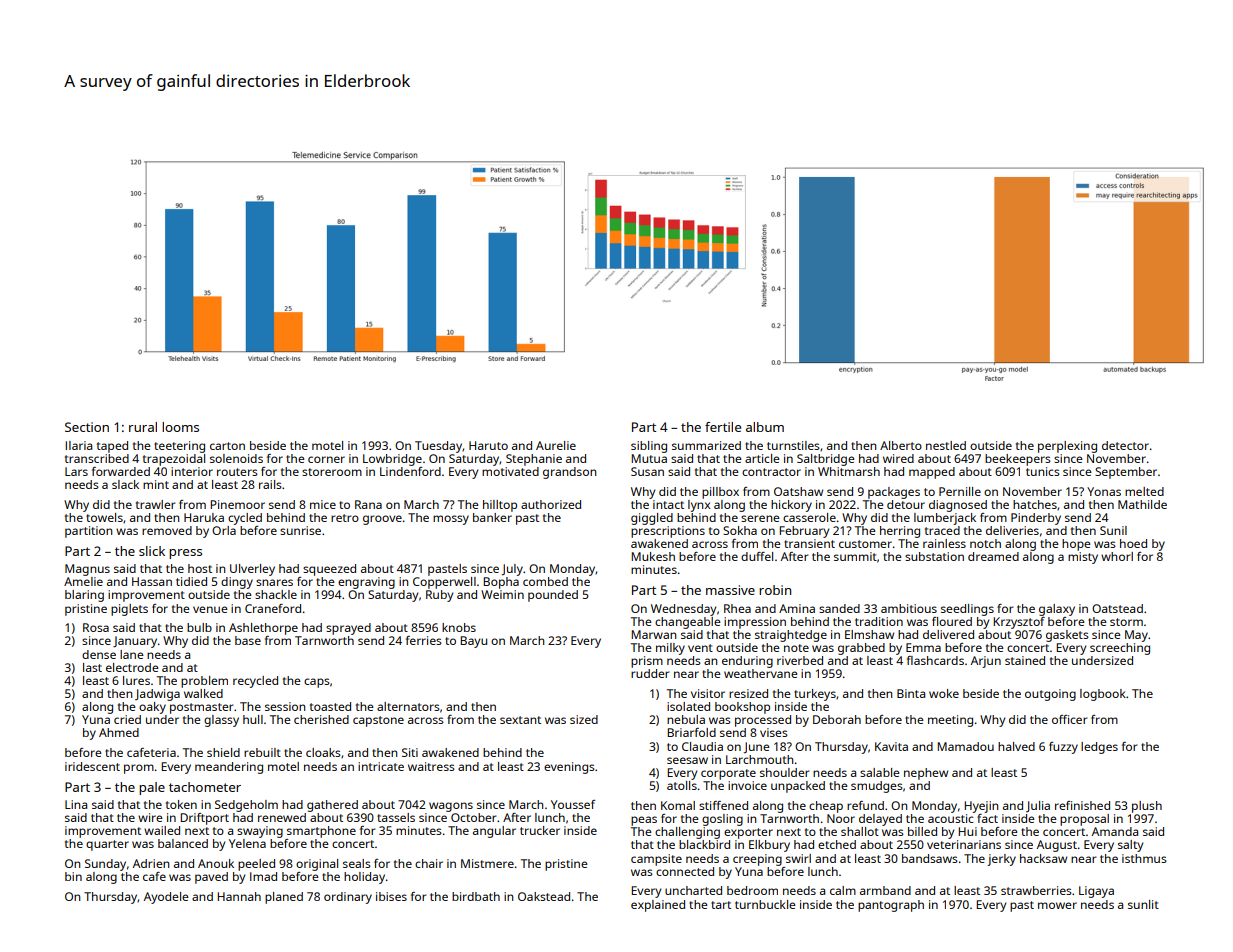  Describe the element at coordinates (87, 570) in the screenshot. I see `Magnus` at that location.
